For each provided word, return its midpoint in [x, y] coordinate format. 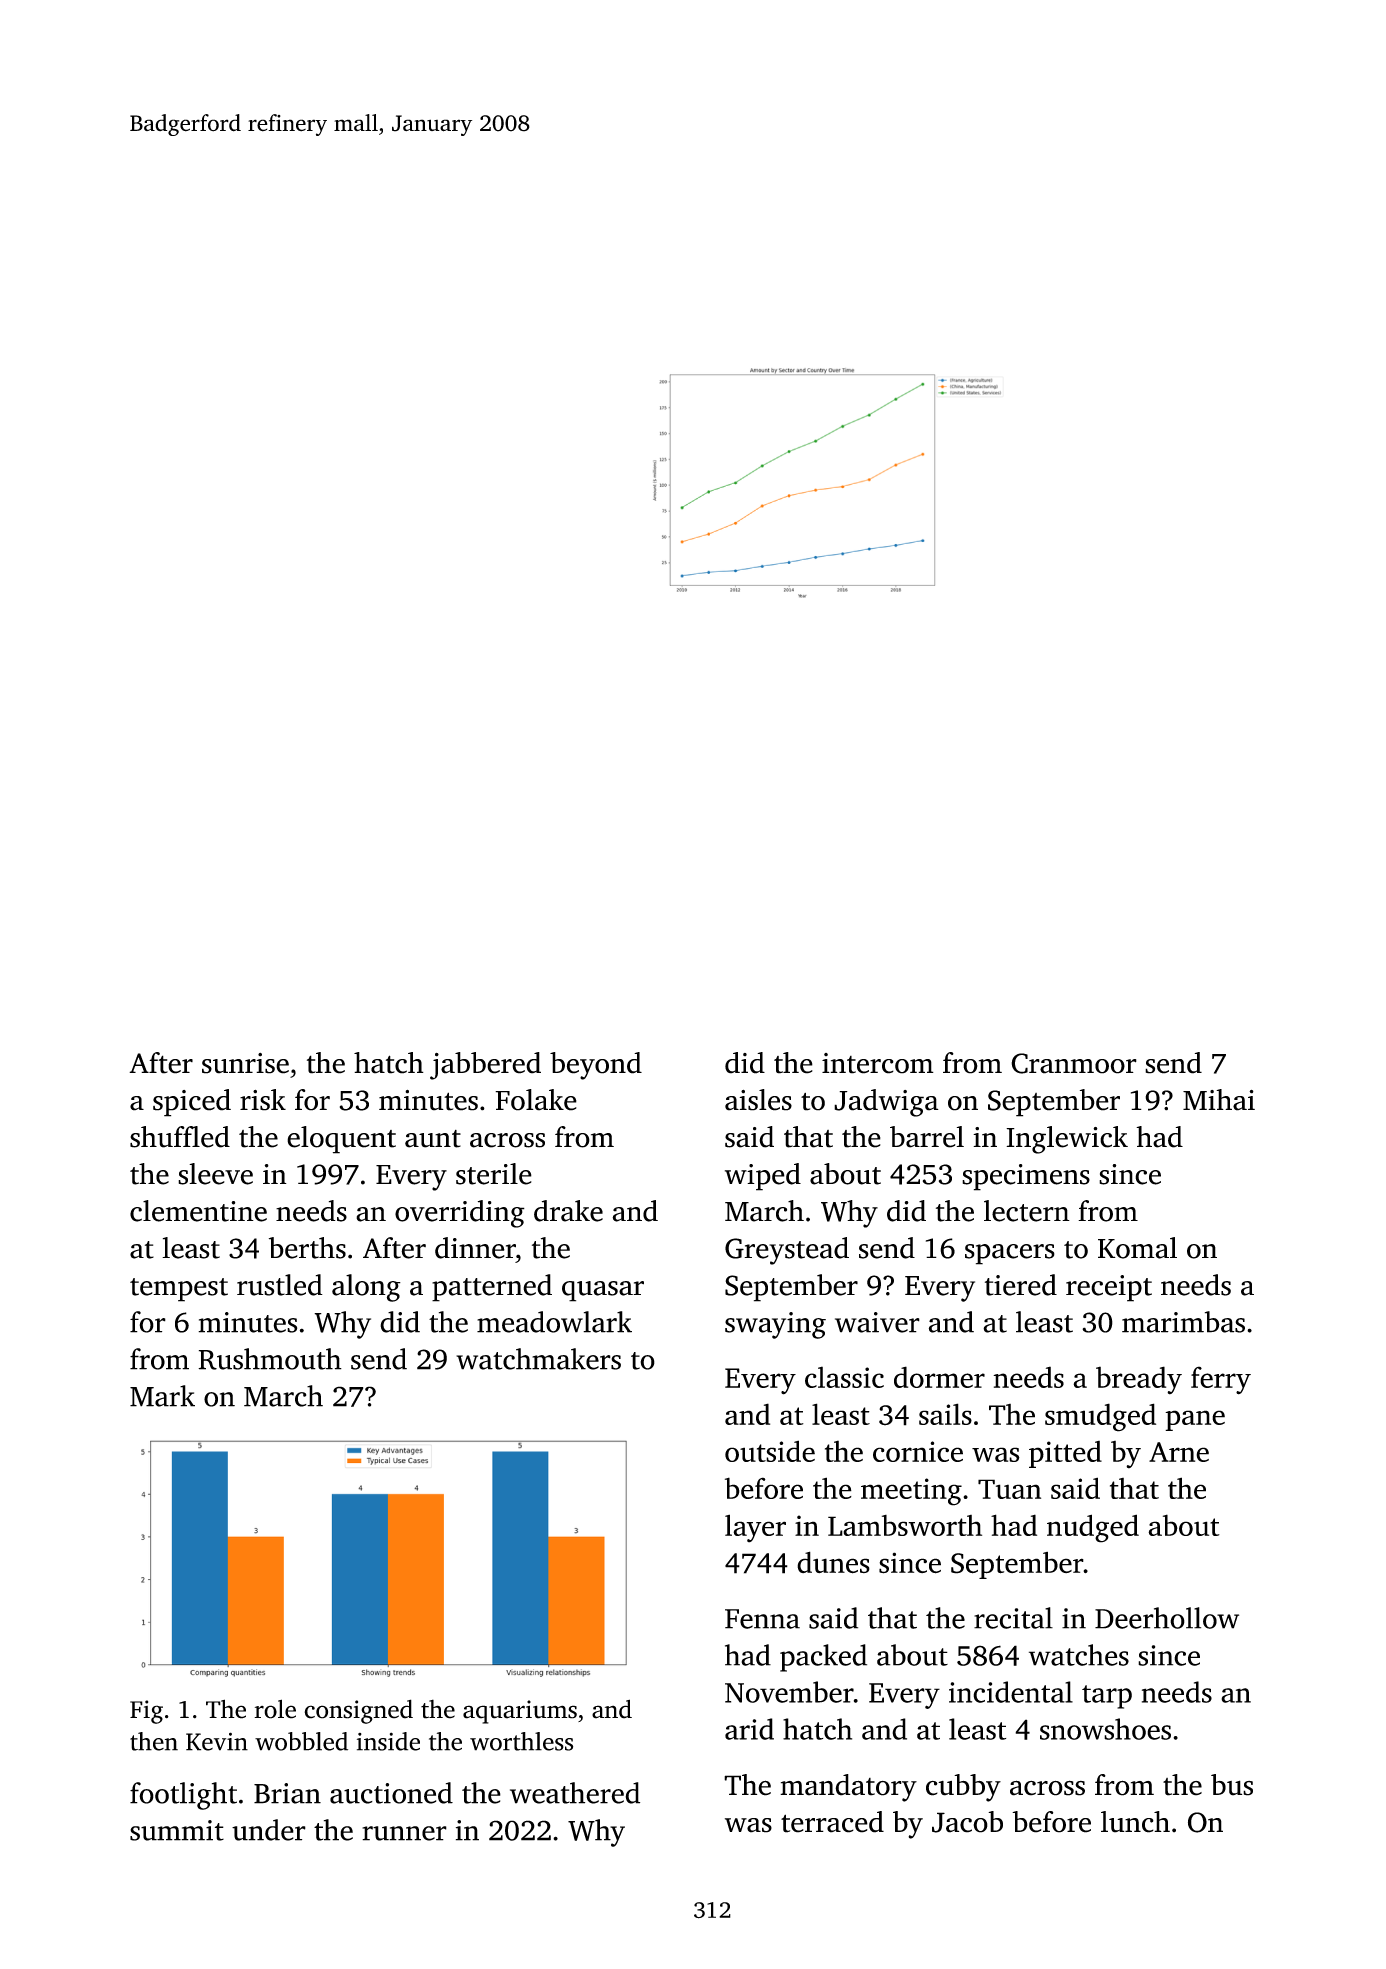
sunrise [245, 1063]
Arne [1179, 1452]
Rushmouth [270, 1359]
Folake [536, 1100]
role [275, 1709]
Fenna [762, 1619]
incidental [1011, 1692]
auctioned [391, 1793]
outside [770, 1451]
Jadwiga [886, 1103]
